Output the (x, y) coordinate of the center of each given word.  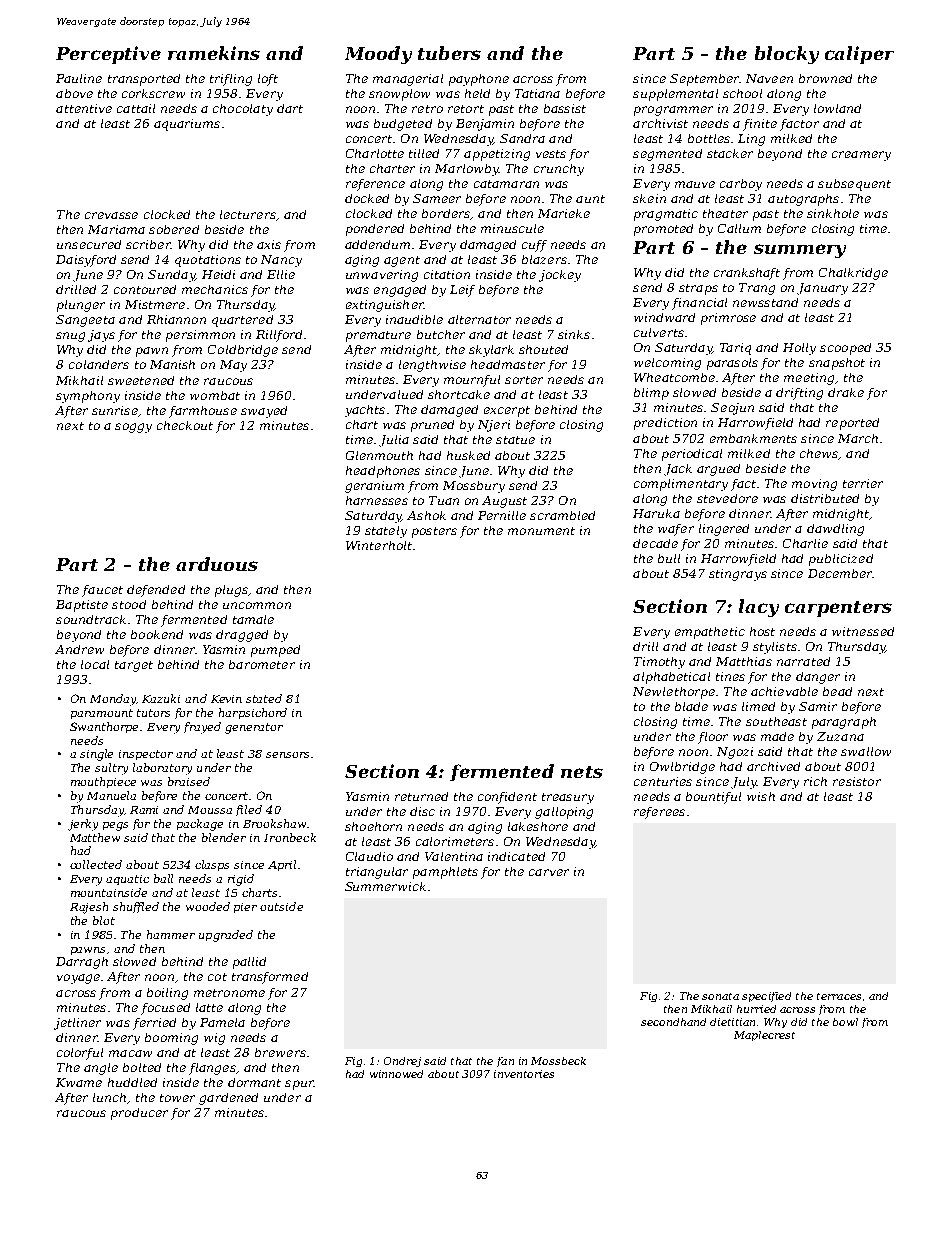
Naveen (769, 78)
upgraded (226, 936)
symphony (88, 397)
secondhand (673, 1022)
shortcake (459, 394)
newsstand (765, 302)
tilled (424, 153)
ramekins (214, 53)
